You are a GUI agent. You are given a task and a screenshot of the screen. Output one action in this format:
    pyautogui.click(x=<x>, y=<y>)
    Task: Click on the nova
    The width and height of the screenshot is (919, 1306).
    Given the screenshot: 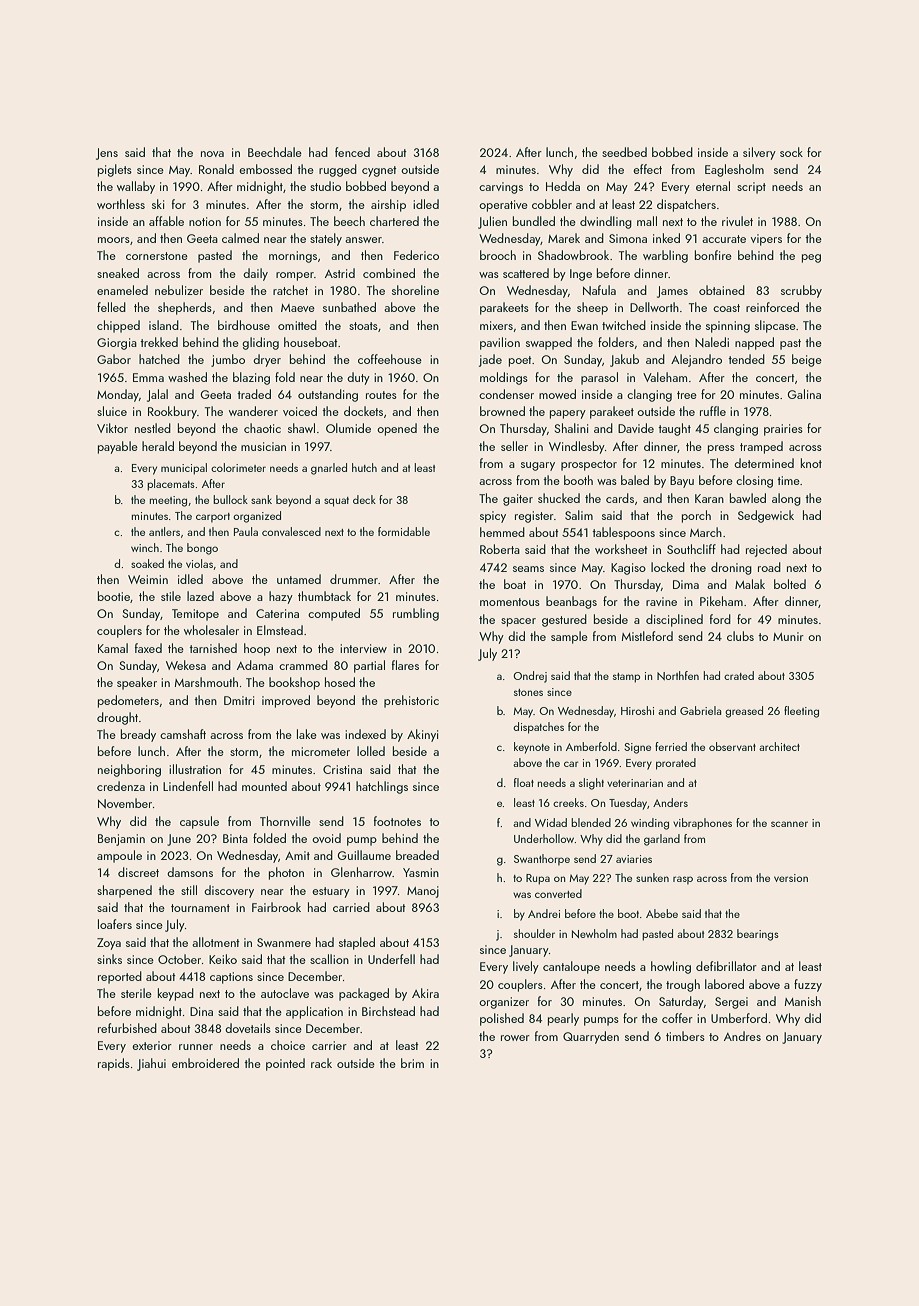 What is the action you would take?
    pyautogui.click(x=212, y=154)
